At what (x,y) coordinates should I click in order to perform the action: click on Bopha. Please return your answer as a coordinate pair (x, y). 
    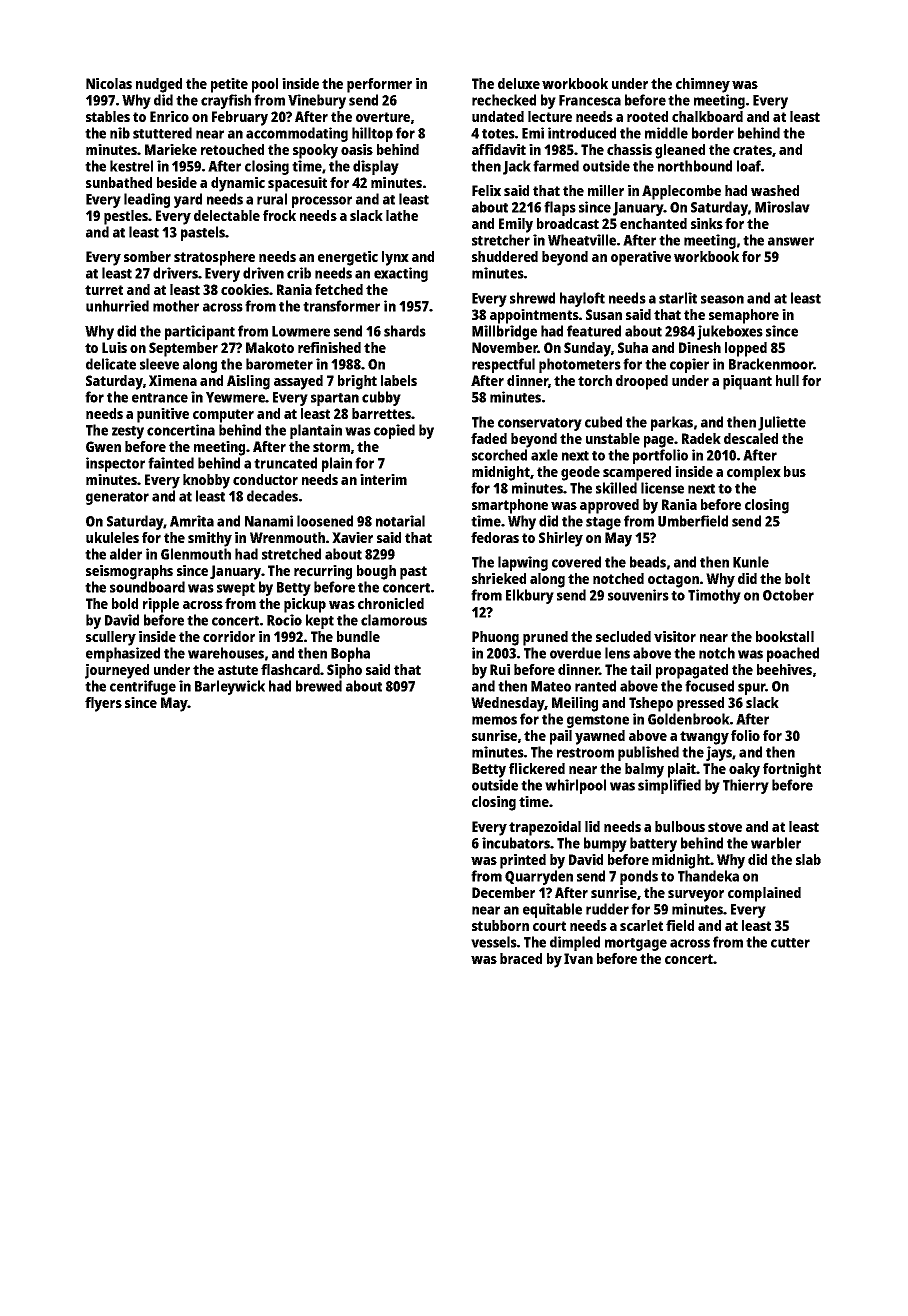
    Looking at the image, I should click on (350, 654).
